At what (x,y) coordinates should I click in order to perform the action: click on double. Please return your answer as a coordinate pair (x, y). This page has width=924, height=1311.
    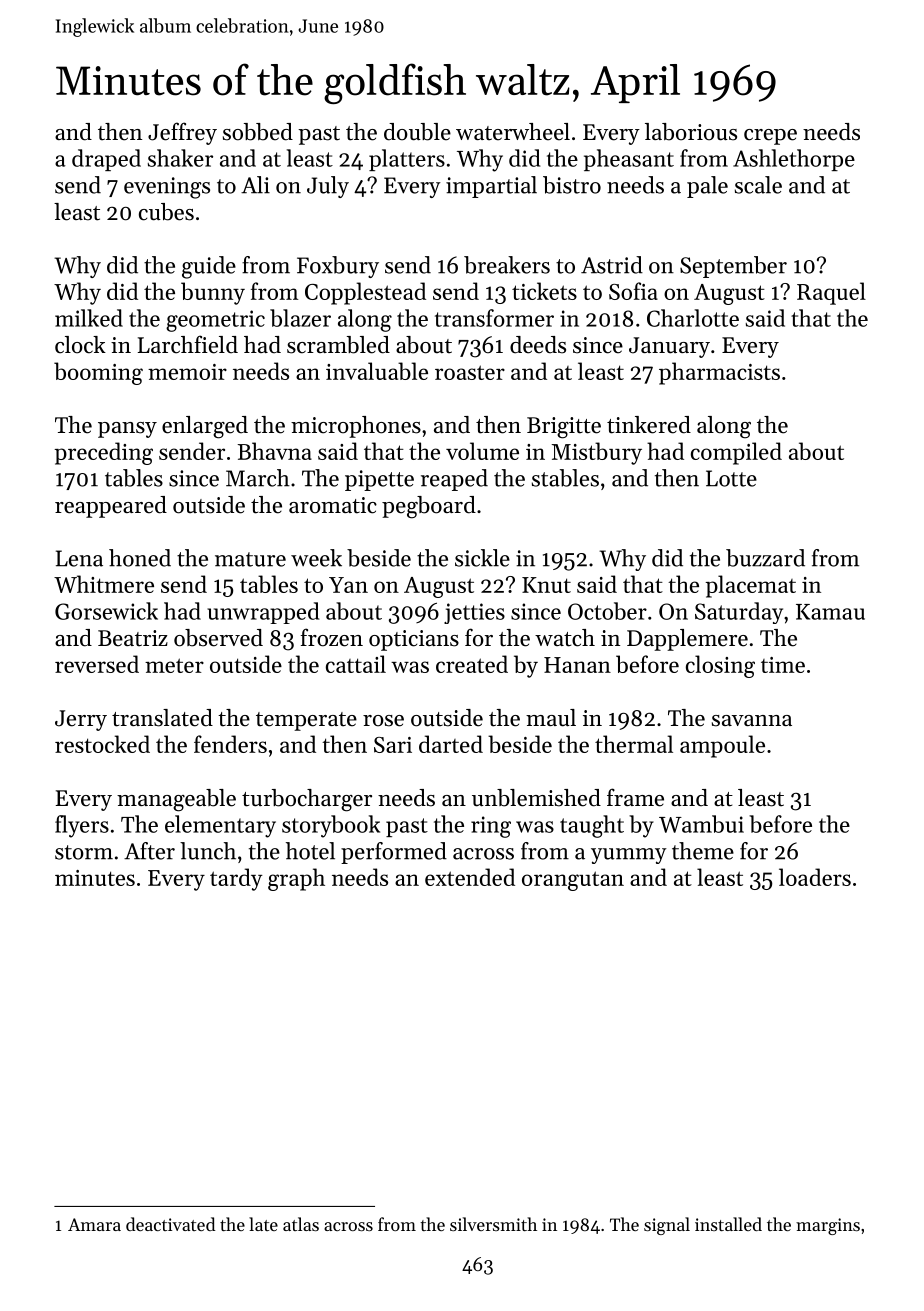
    Looking at the image, I should click on (417, 132).
